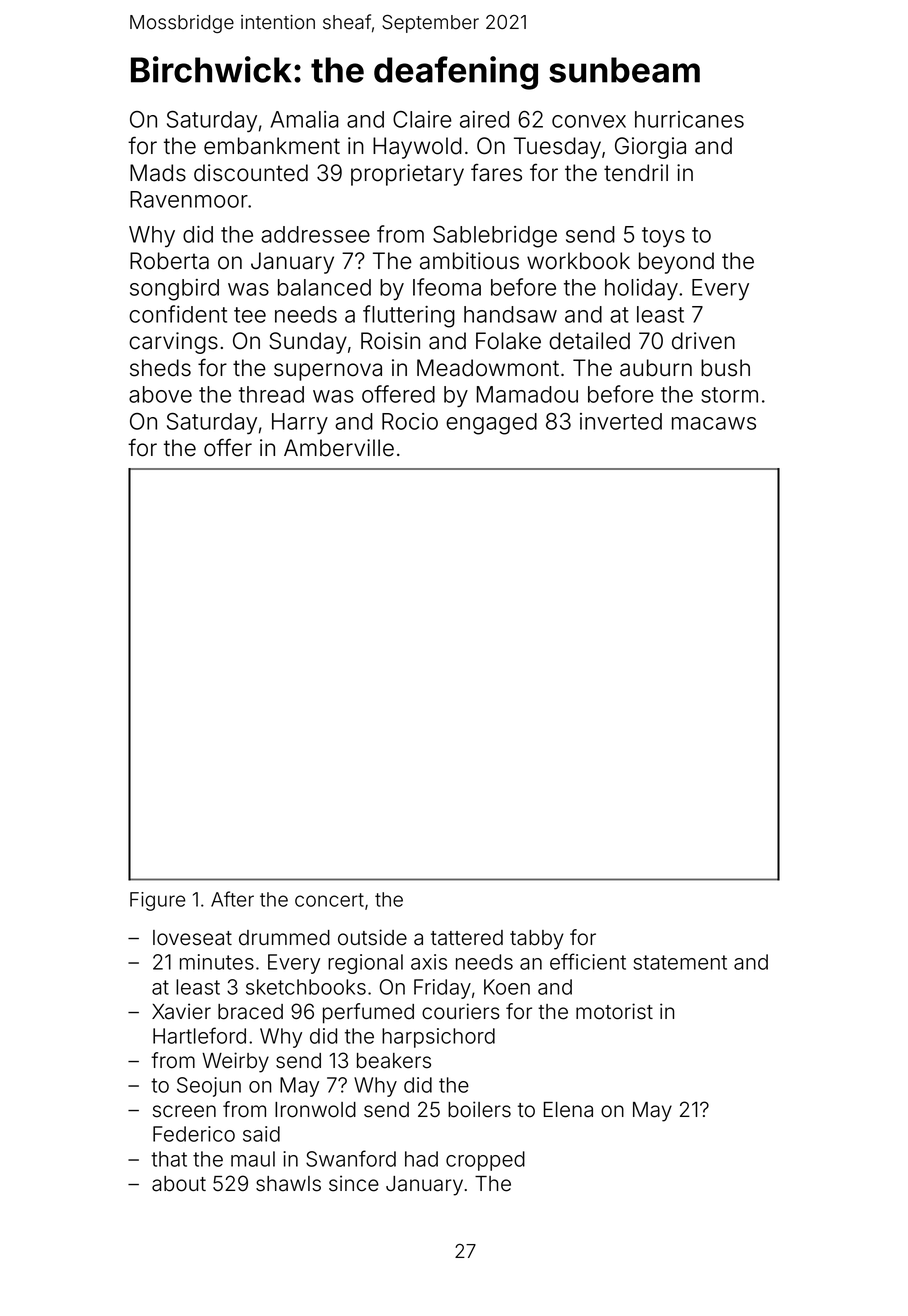  Describe the element at coordinates (372, 937) in the screenshot. I see `outside` at that location.
